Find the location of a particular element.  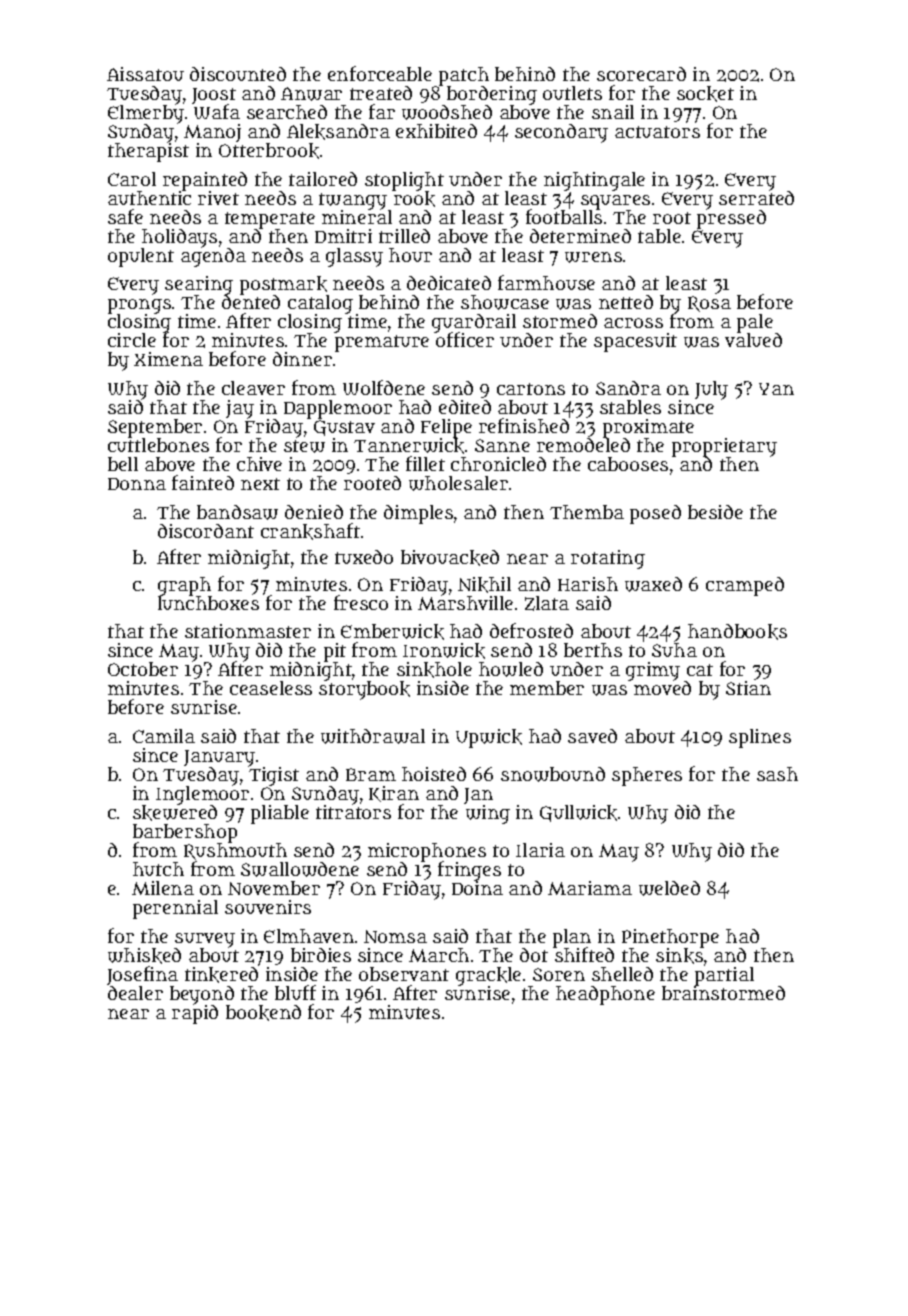

headphone is located at coordinates (605, 995).
